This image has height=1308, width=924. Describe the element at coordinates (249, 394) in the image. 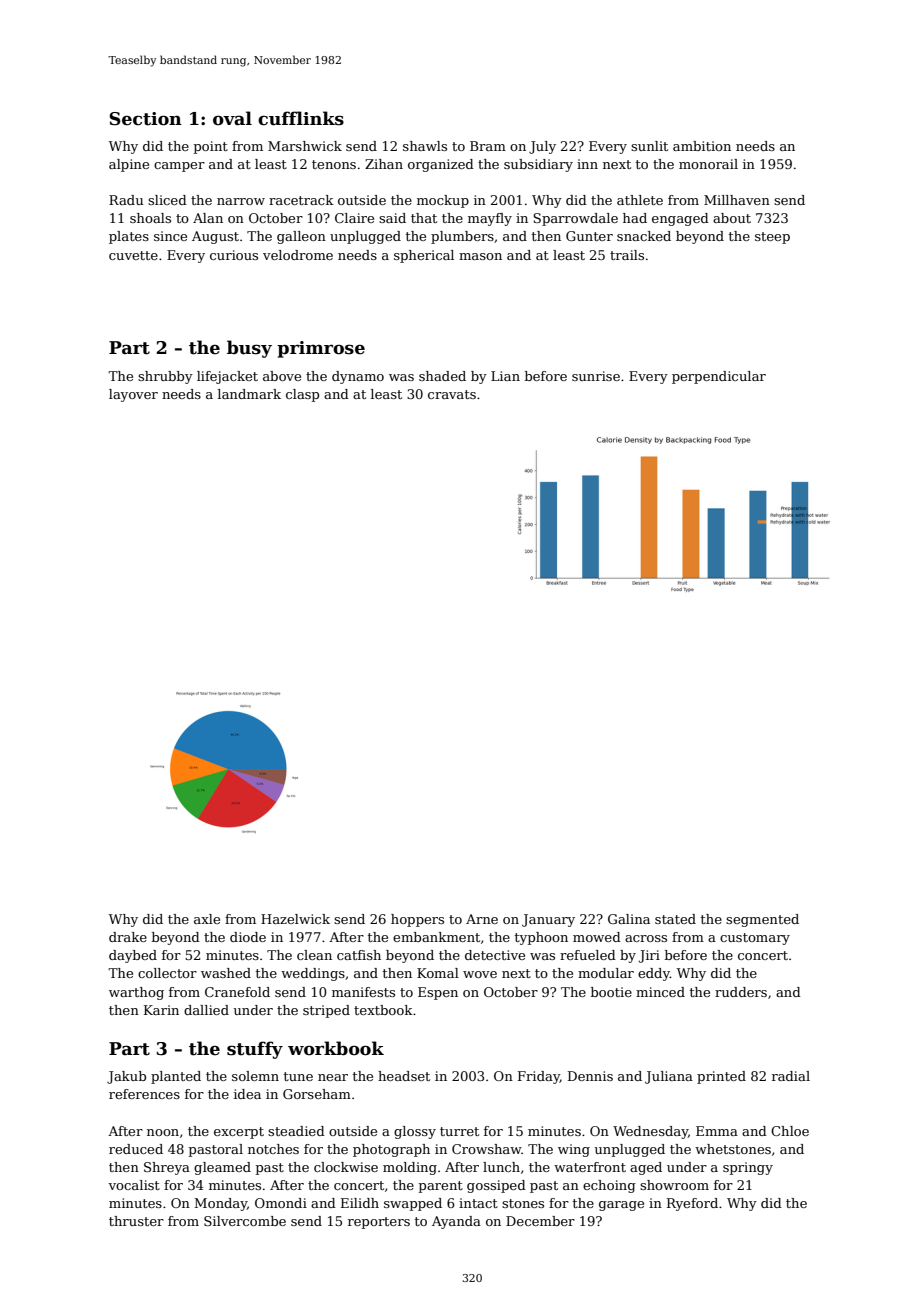

I see `landmark` at that location.
